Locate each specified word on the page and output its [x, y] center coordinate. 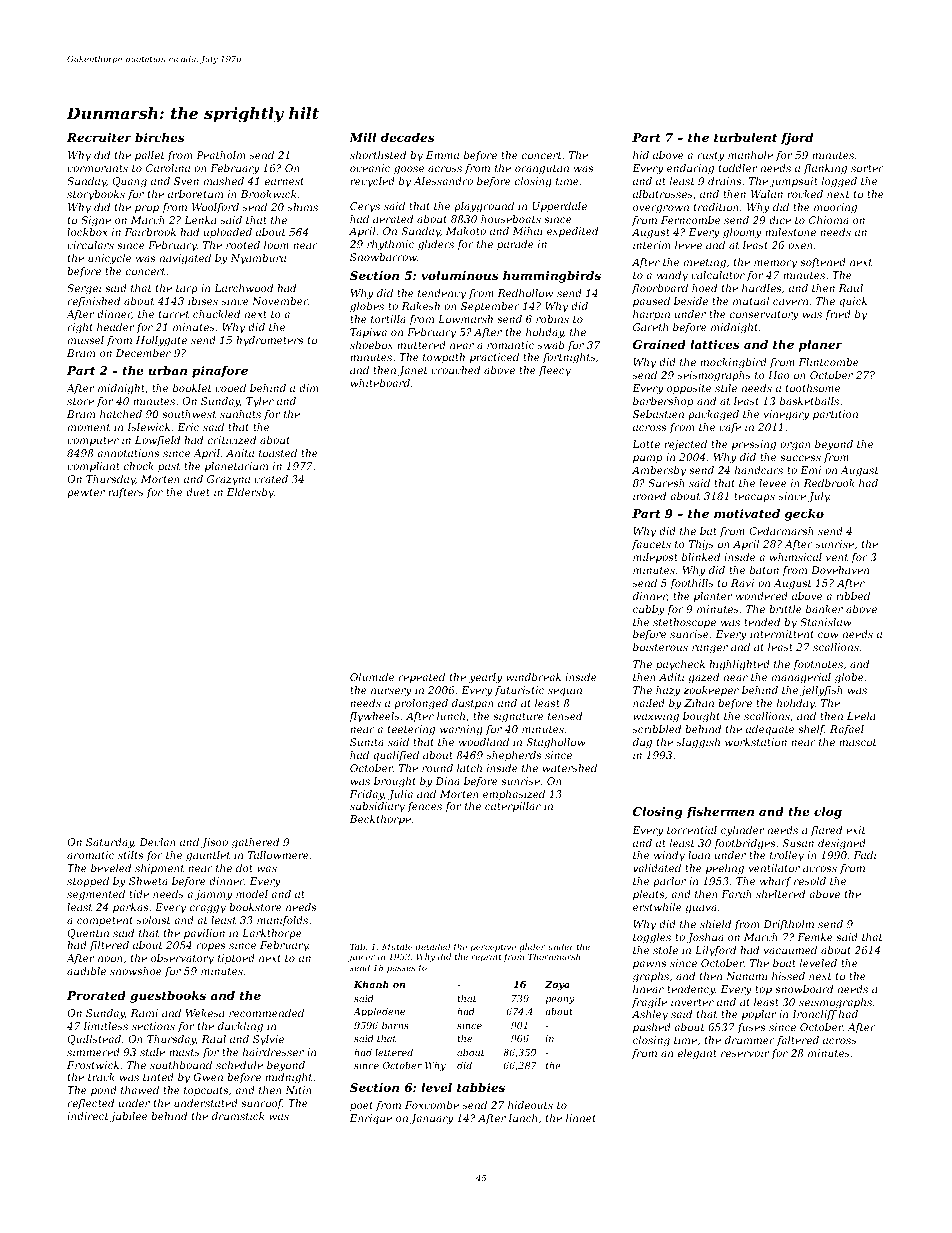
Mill [362, 137]
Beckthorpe [380, 820]
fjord [797, 139]
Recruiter [99, 137]
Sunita [367, 742]
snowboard [804, 989]
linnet [581, 1118]
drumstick [238, 1116]
